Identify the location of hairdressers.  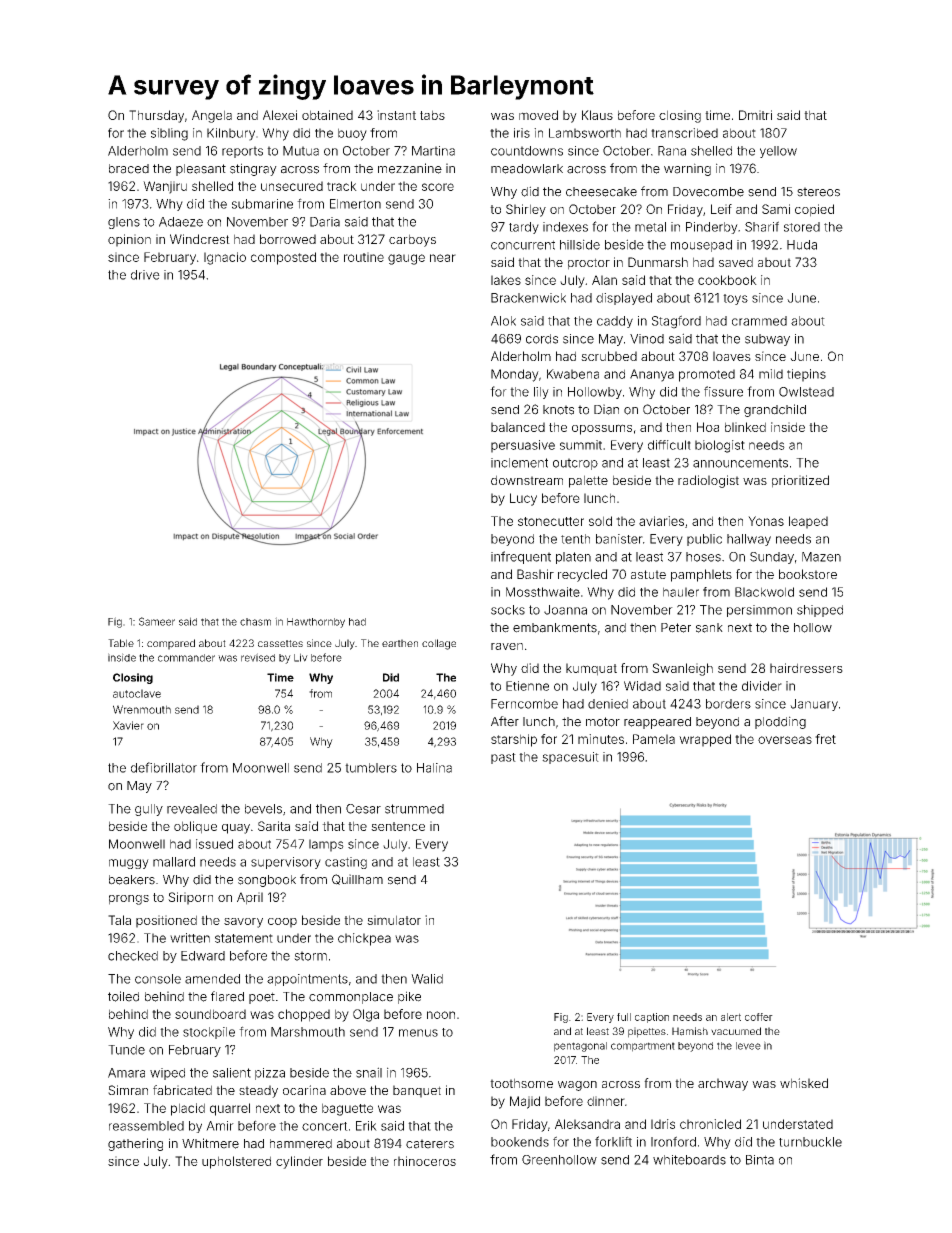
(806, 668).
